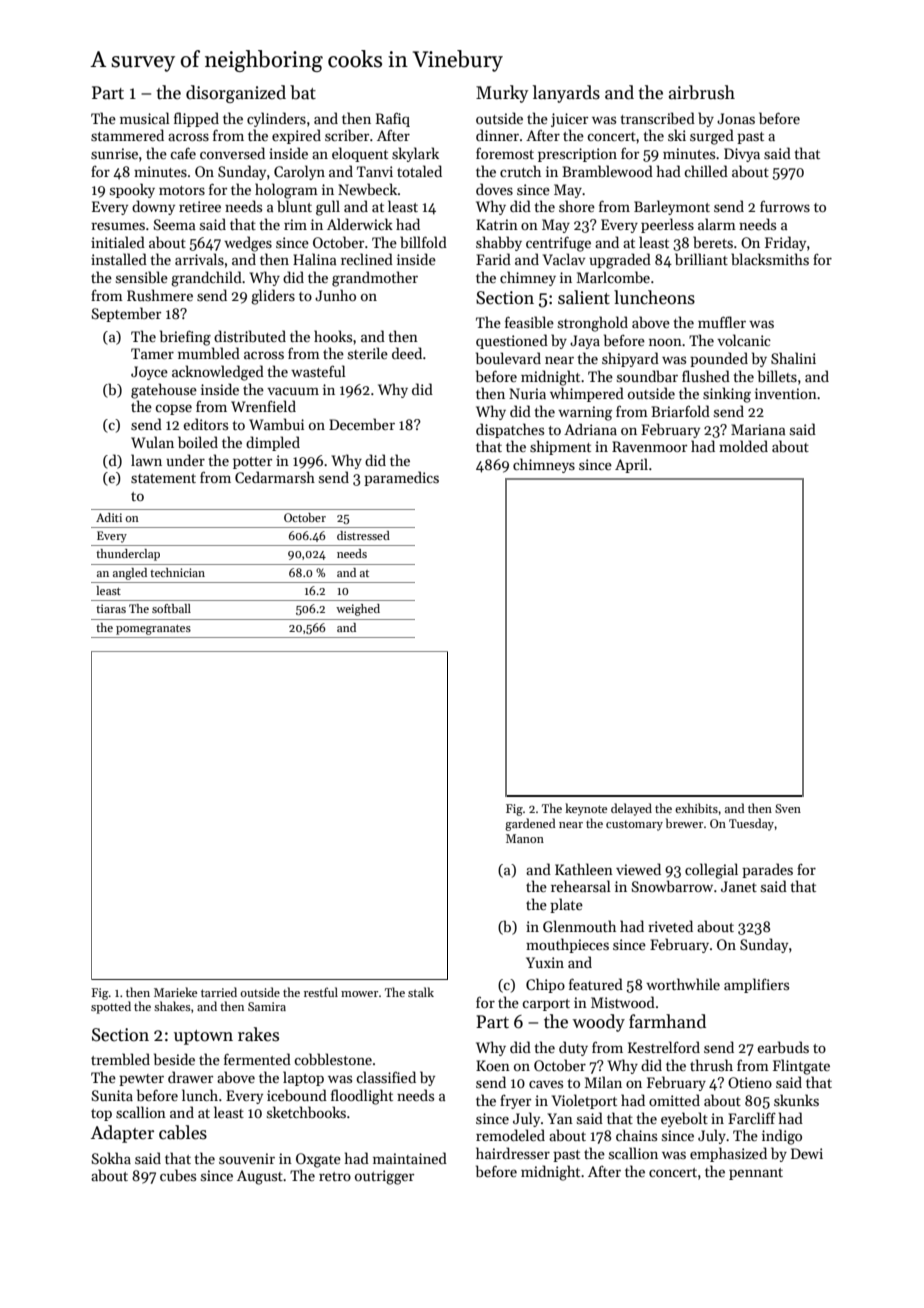  What do you see at coordinates (502, 94) in the page?
I see `Murky` at bounding box center [502, 94].
